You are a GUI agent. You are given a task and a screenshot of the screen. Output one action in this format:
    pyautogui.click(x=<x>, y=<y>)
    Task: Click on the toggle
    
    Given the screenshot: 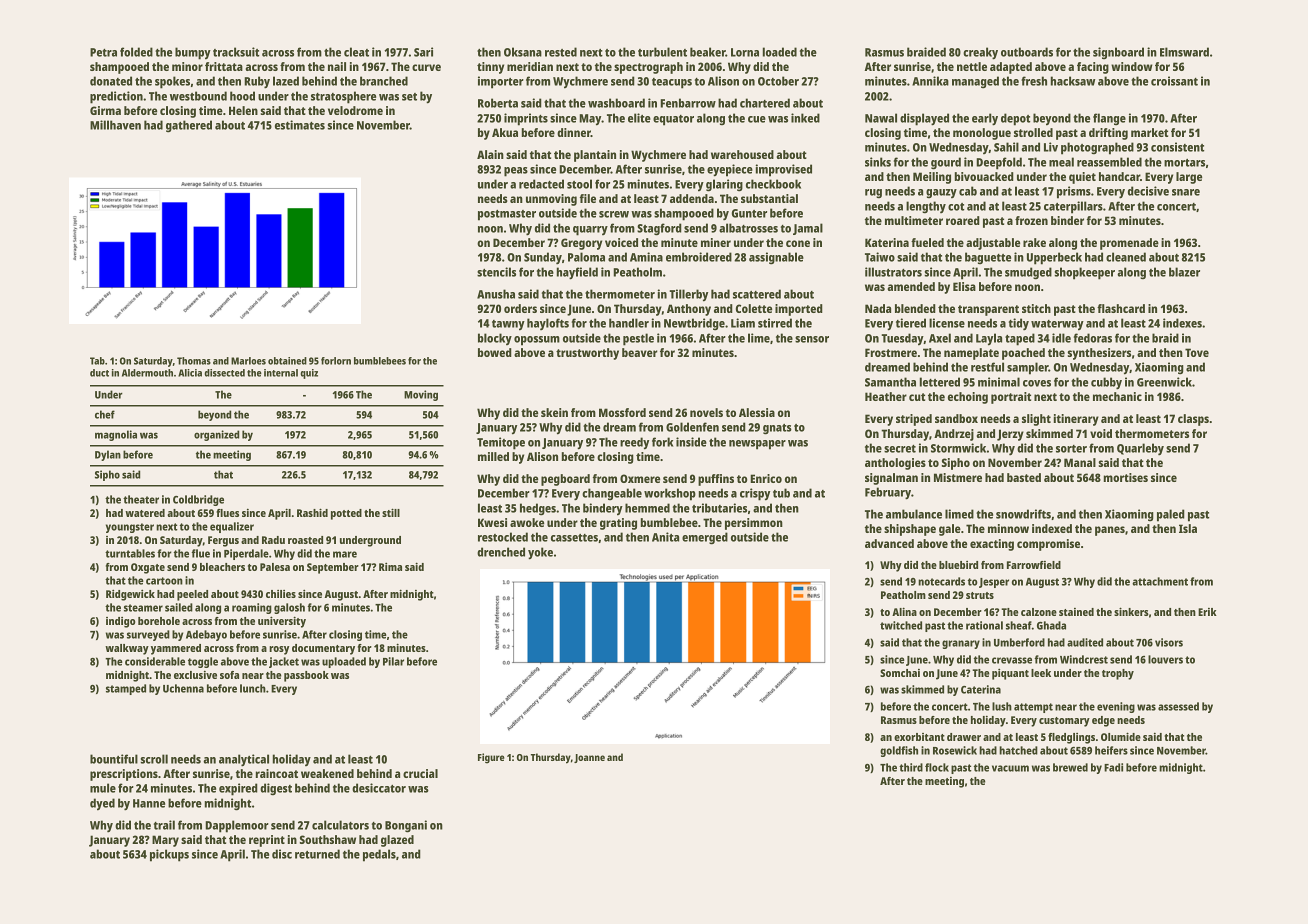 What is the action you would take?
    pyautogui.click(x=203, y=662)
